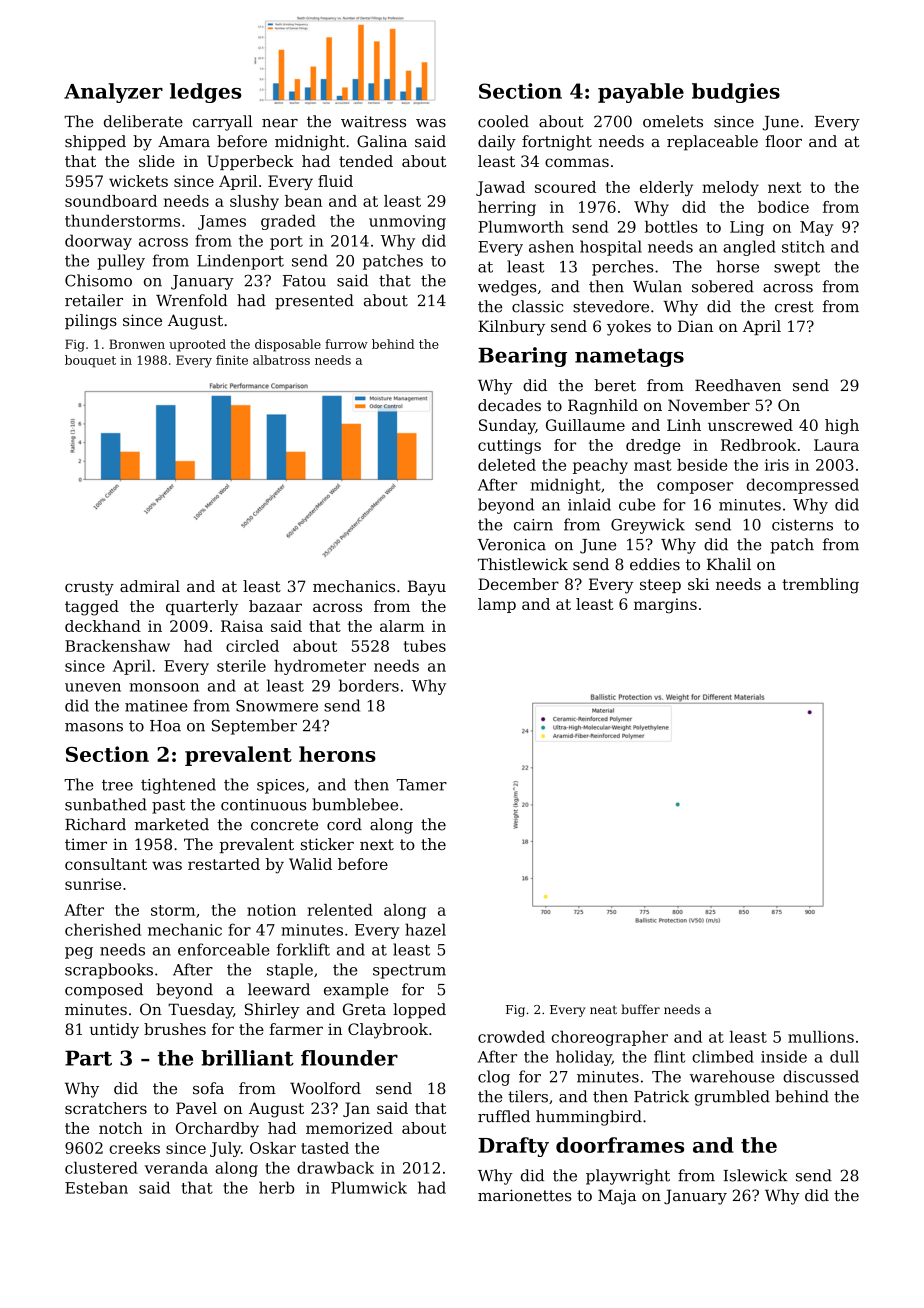 This screenshot has width=924, height=1308. Describe the element at coordinates (373, 122) in the screenshot. I see `waitress` at that location.
